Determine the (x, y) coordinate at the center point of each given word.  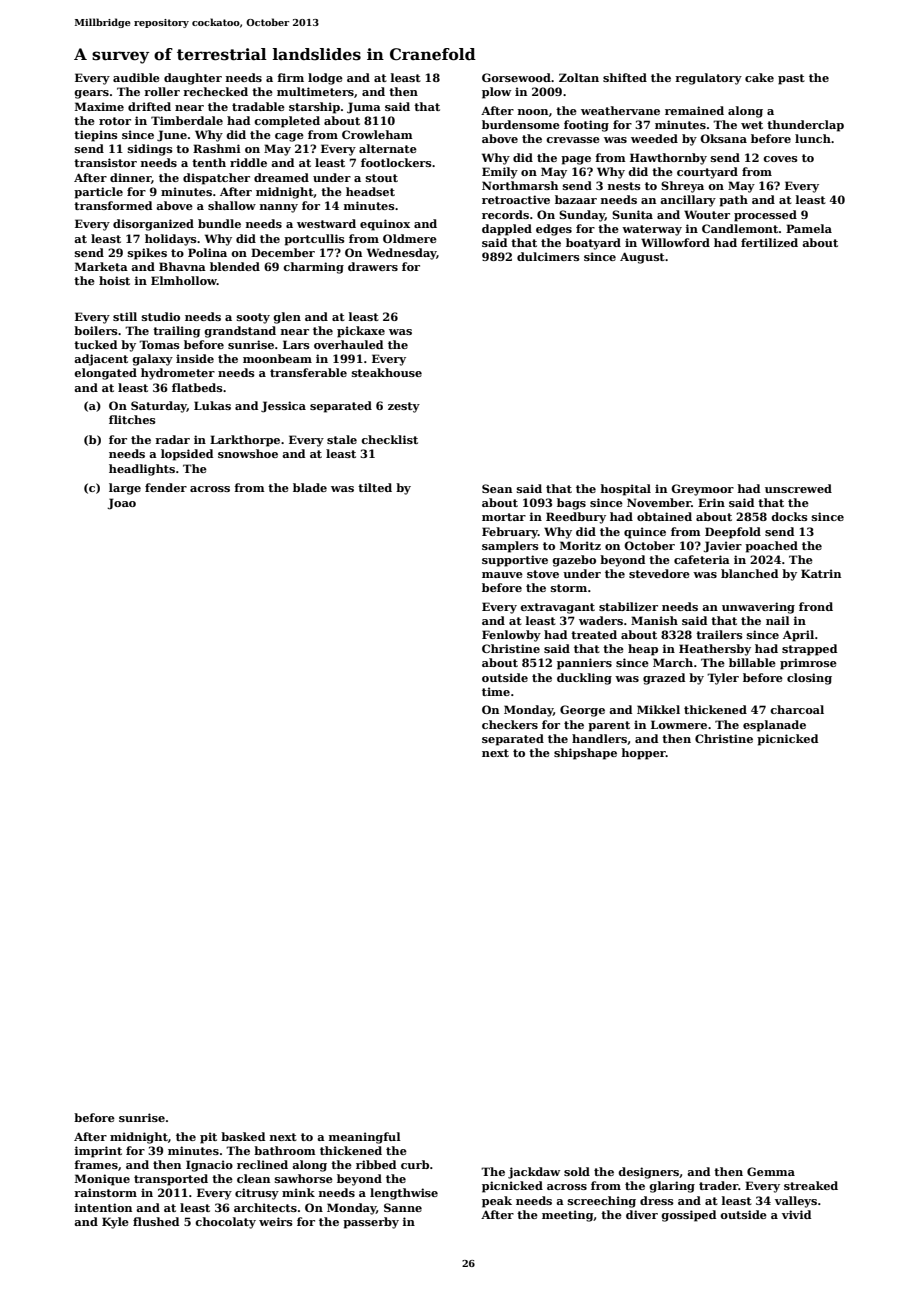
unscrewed (798, 488)
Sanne (403, 1207)
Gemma (771, 1171)
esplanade (774, 726)
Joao (121, 504)
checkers (510, 724)
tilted (375, 487)
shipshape (585, 754)
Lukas (212, 405)
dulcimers (548, 256)
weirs (276, 1221)
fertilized (769, 242)
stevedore (659, 573)
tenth (209, 162)
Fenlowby (511, 636)
